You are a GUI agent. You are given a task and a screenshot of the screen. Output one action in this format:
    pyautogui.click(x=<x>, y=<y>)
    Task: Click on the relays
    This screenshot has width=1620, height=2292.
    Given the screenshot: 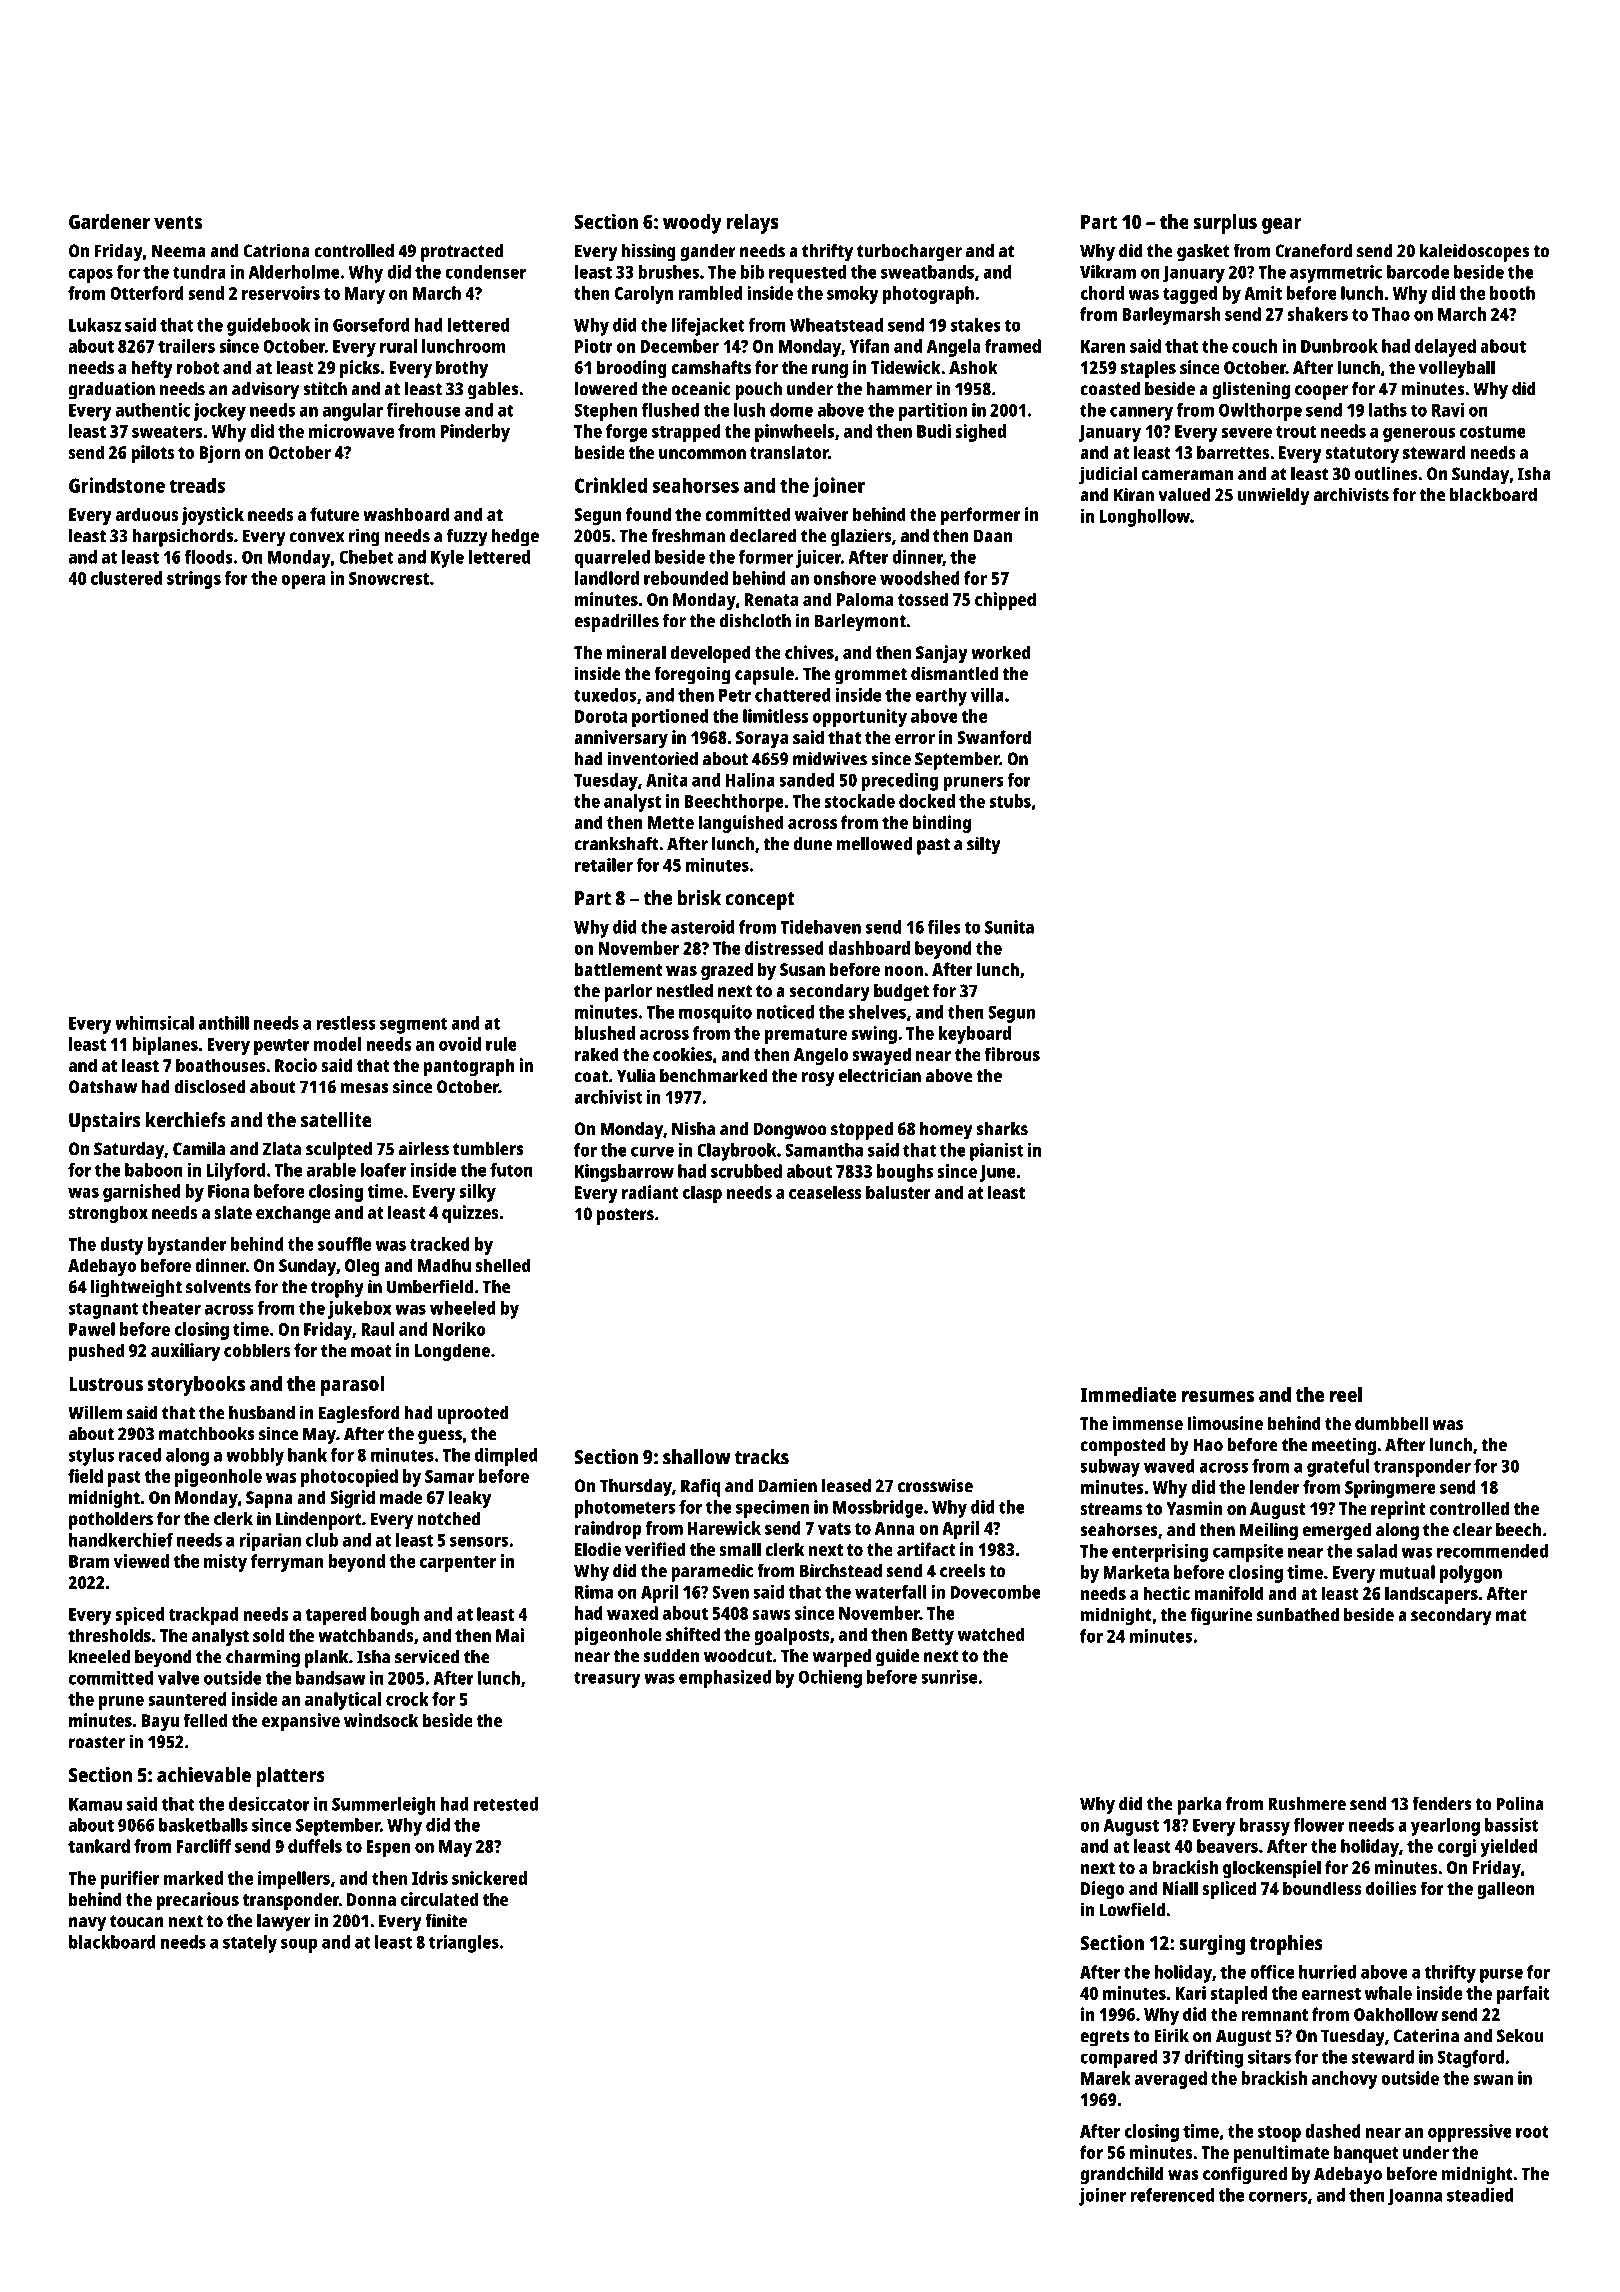 What is the action you would take?
    pyautogui.click(x=752, y=224)
